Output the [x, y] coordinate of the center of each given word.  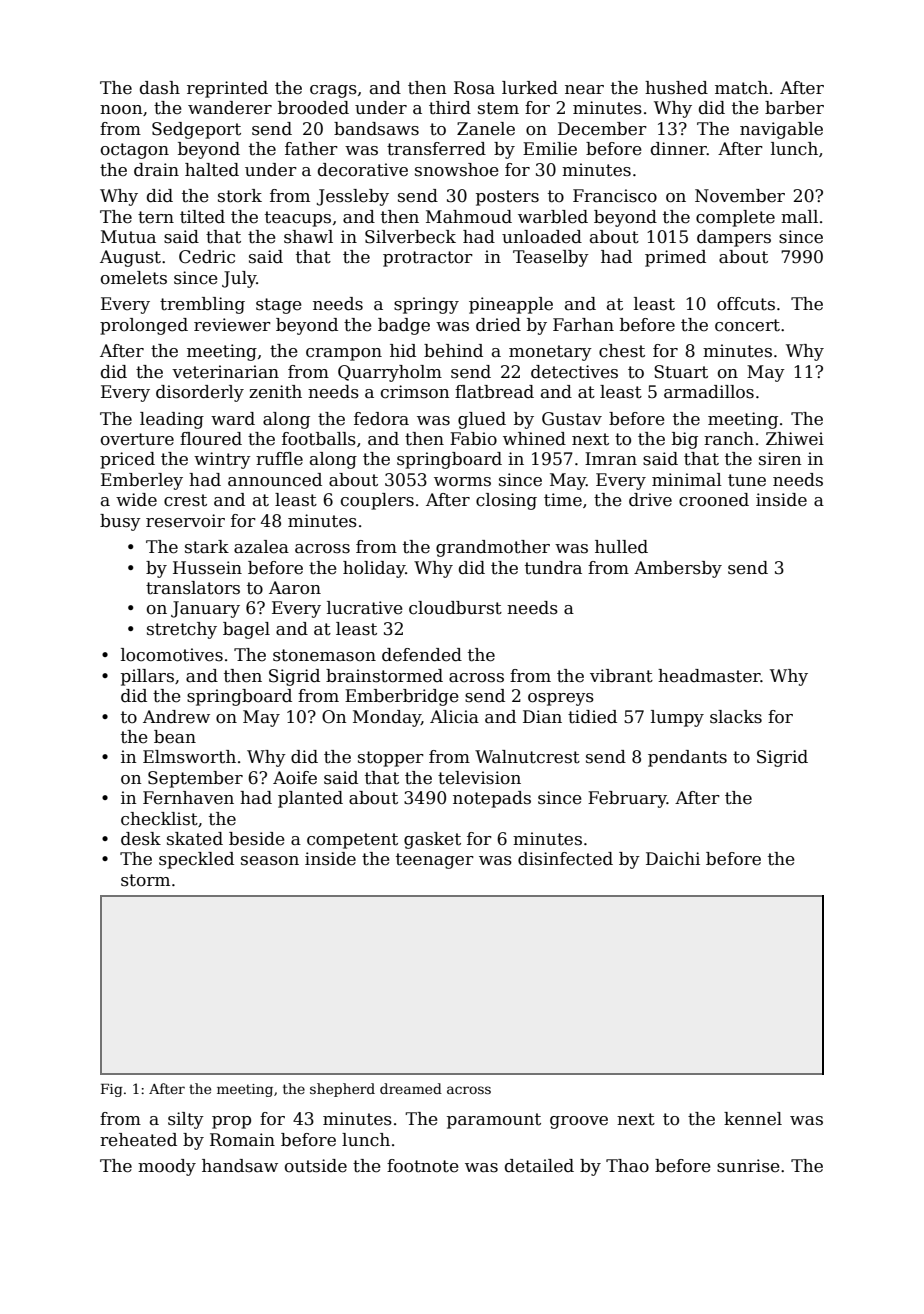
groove [579, 1122]
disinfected [565, 859]
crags [333, 91]
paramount [494, 1121]
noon [121, 110]
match [741, 88]
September [195, 779]
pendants [687, 758]
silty [186, 1120]
